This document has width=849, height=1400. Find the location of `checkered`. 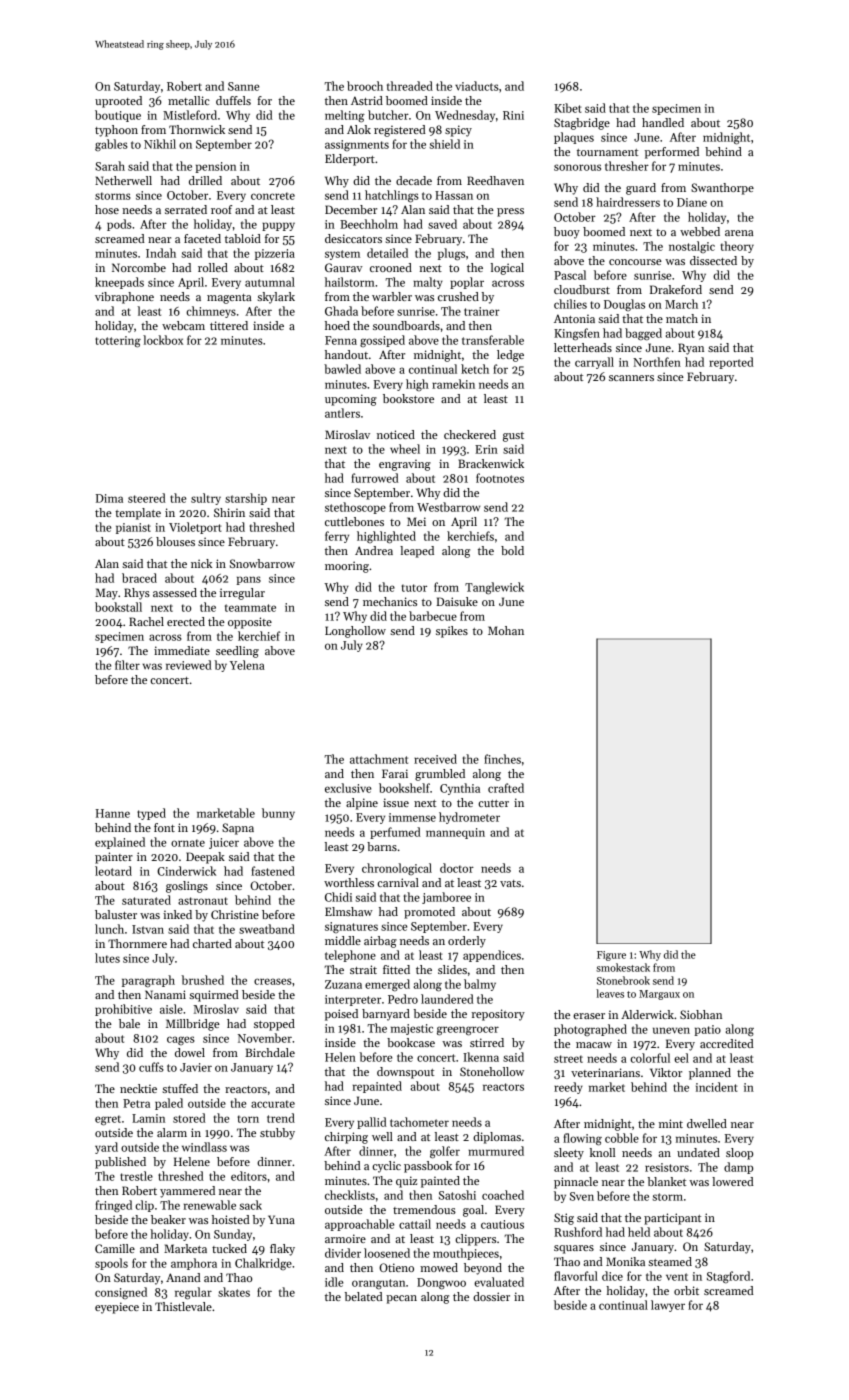

checkered is located at coordinates (470, 434).
